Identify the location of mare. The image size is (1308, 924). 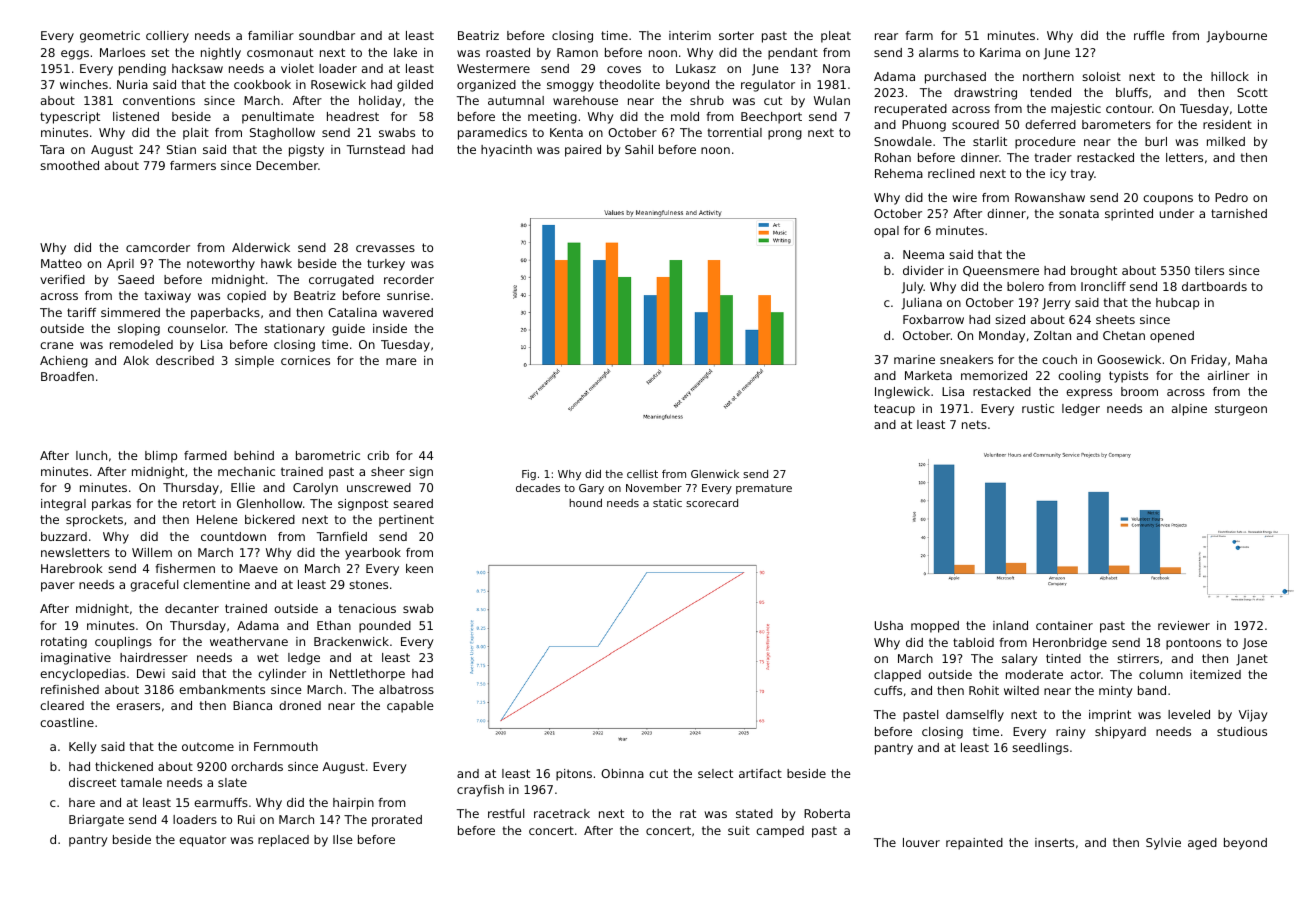
(401, 361).
